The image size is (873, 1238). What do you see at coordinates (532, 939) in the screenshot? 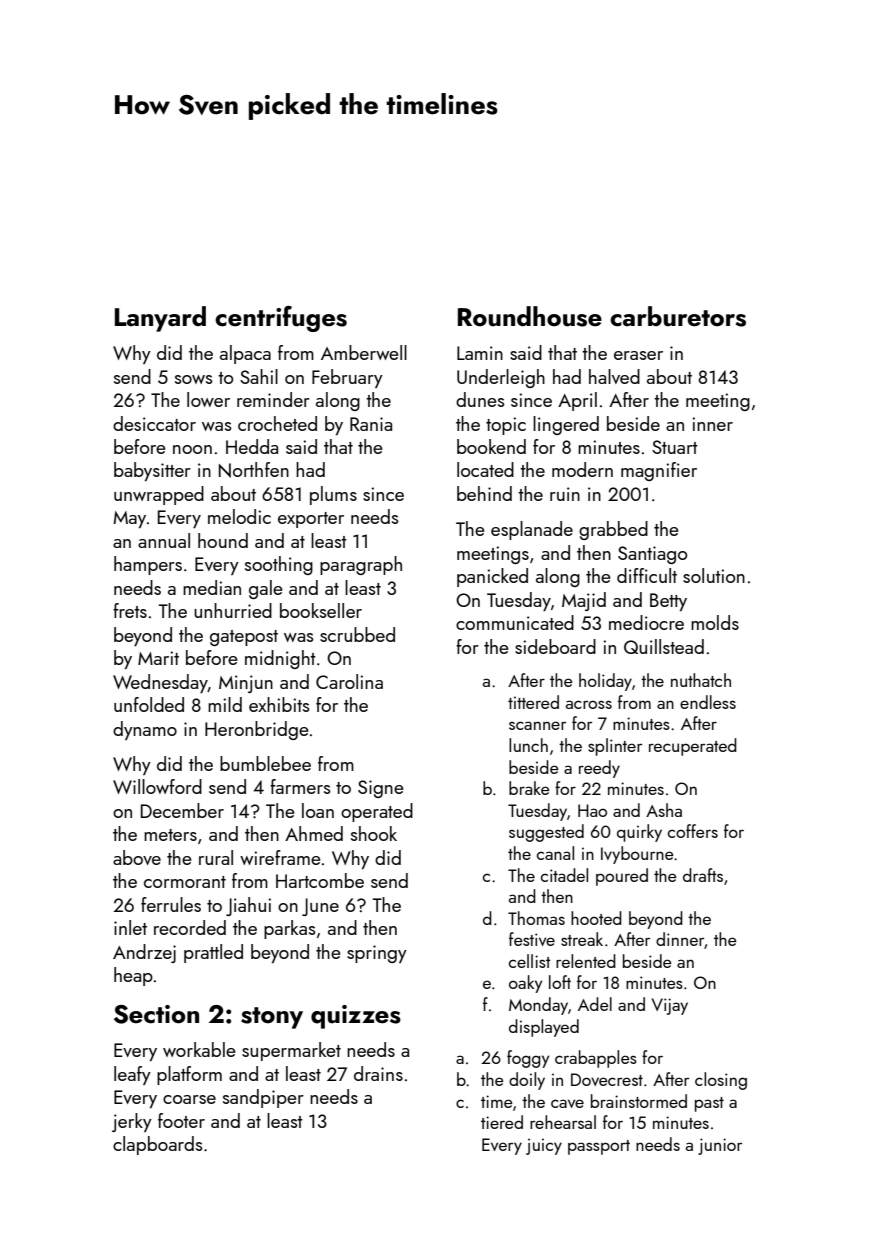
I see `festive` at bounding box center [532, 939].
